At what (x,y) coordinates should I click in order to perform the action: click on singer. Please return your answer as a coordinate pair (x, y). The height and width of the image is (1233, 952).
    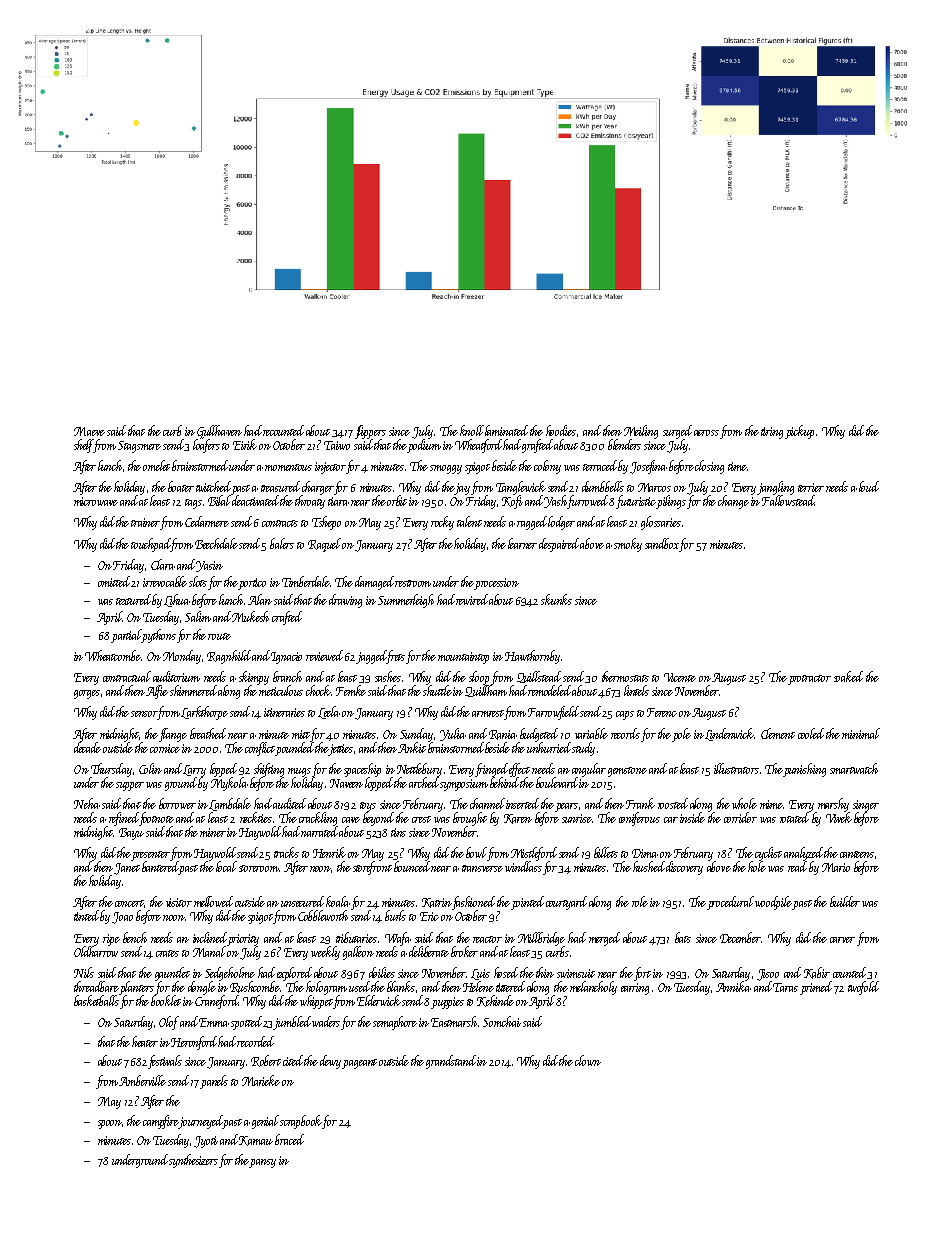
    Looking at the image, I should click on (866, 806).
